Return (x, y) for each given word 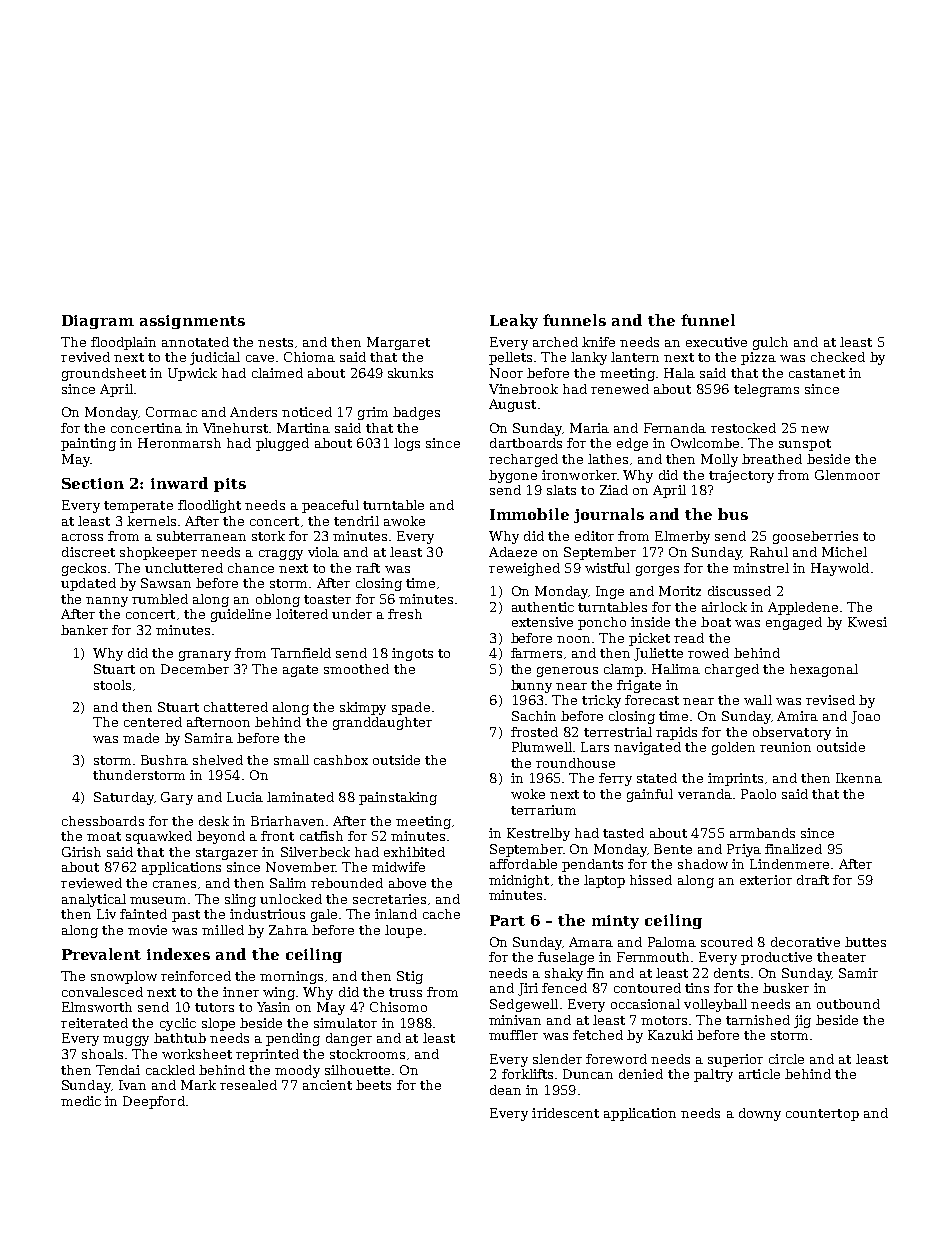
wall (758, 700)
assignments (192, 322)
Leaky (514, 321)
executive (716, 342)
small (291, 760)
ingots (412, 654)
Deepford (154, 1102)
